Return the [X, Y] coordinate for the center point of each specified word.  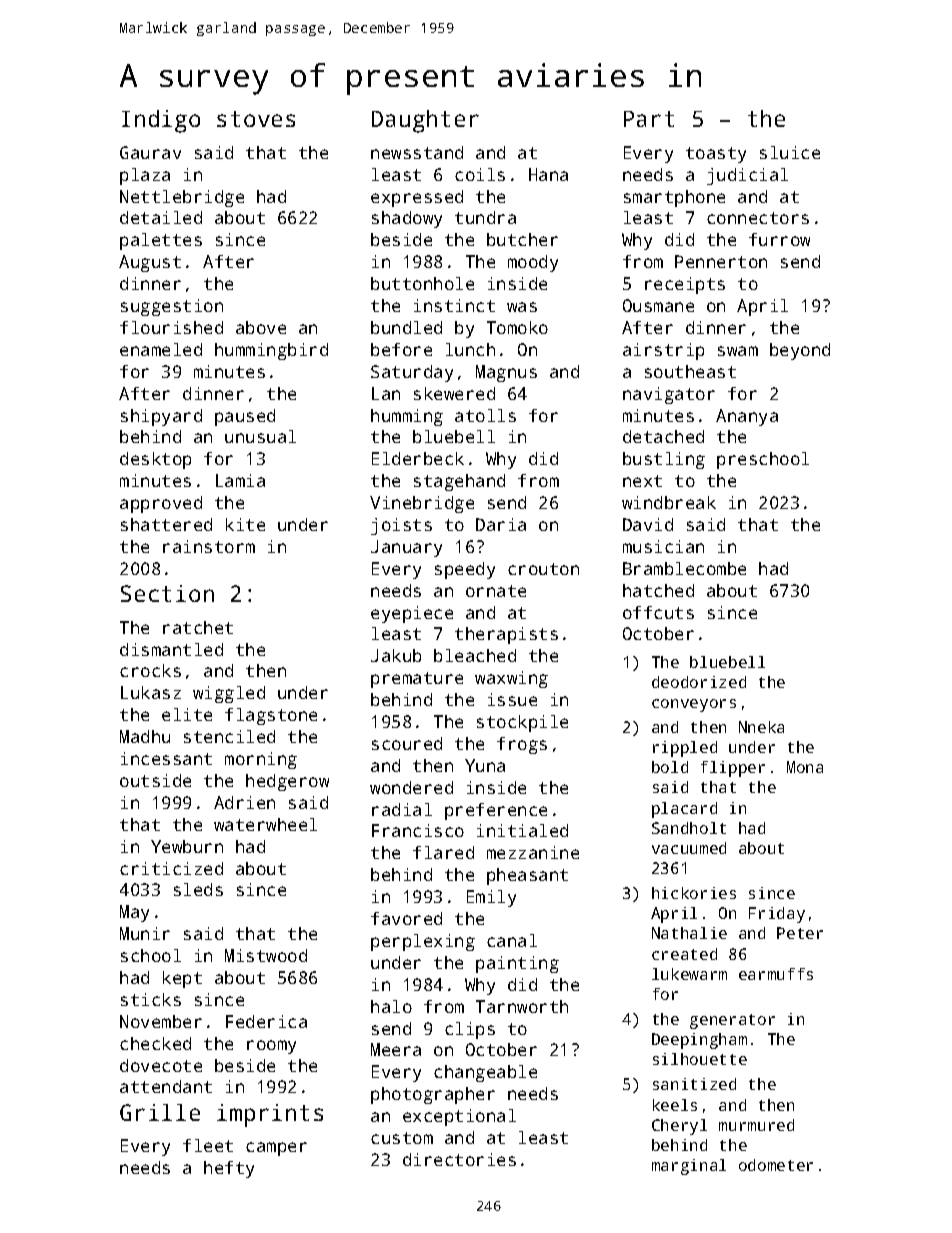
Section [167, 593]
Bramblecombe [684, 568]
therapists [506, 635]
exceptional [459, 1117]
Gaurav [150, 152]
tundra [485, 217]
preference [496, 811]
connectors [758, 218]
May [134, 913]
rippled [685, 749]
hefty [229, 1169]
